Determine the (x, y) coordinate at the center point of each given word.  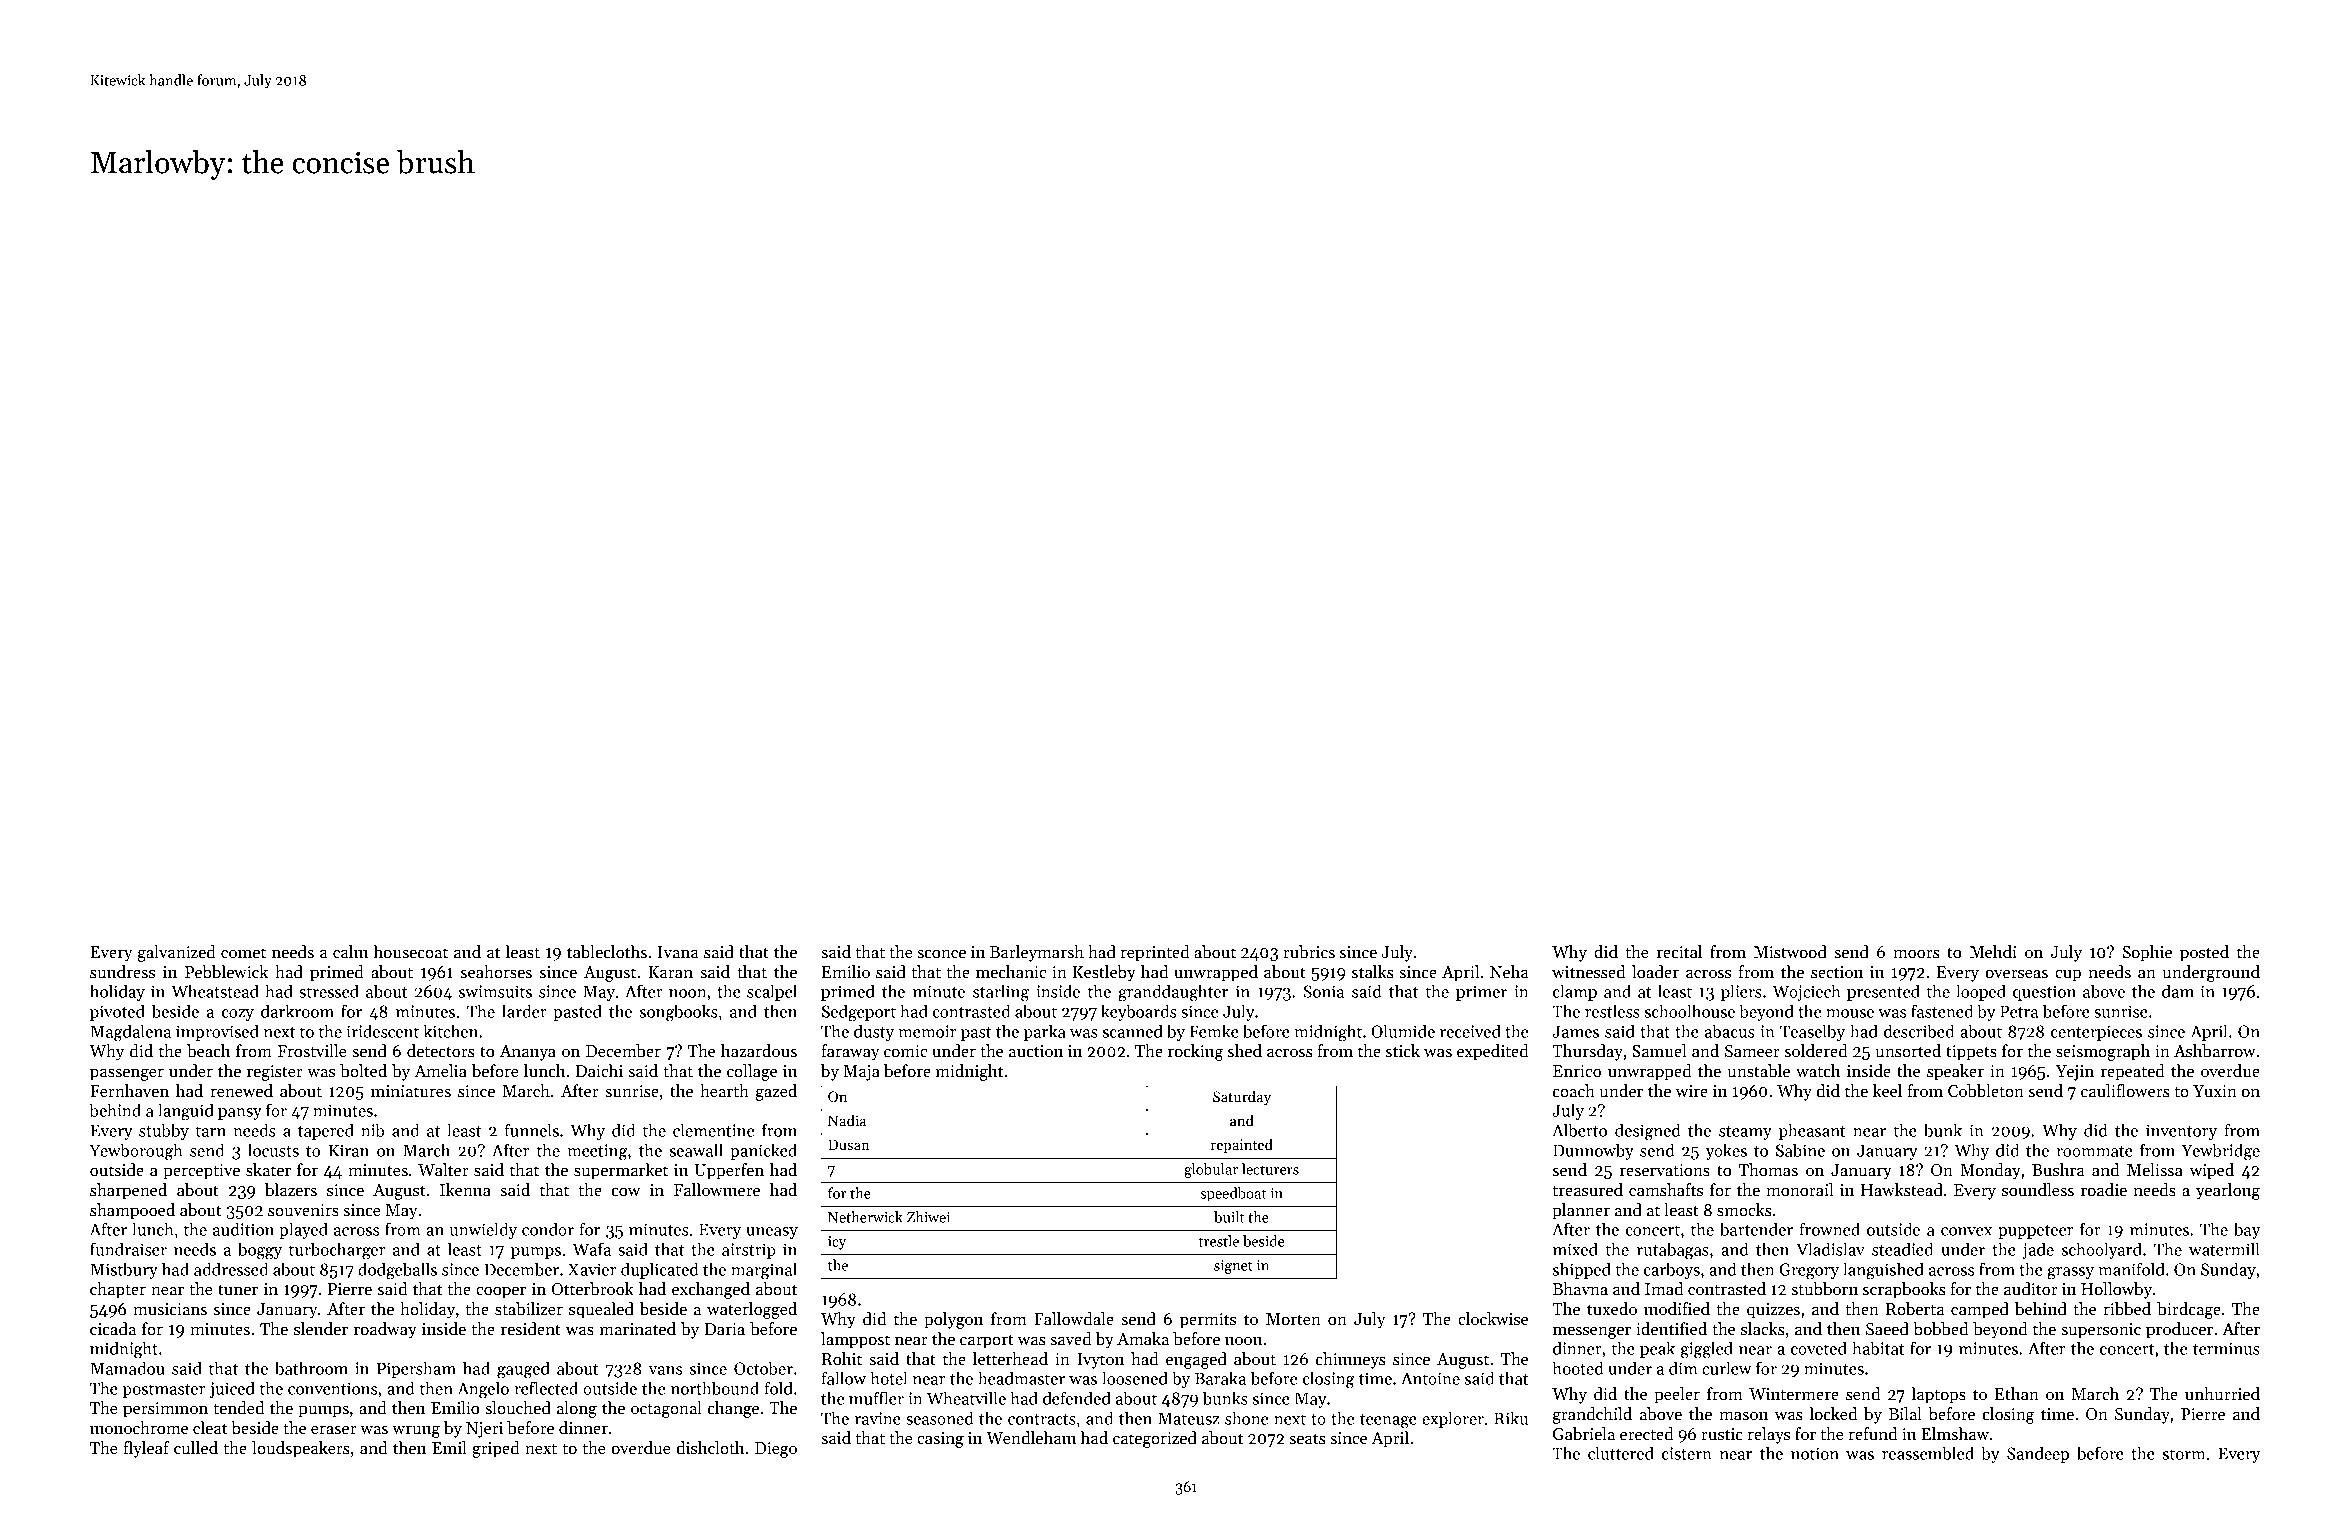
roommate (2094, 1151)
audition (243, 1229)
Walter (443, 1170)
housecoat (411, 952)
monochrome (139, 1428)
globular (1211, 1170)
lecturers (1270, 1169)
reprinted (1155, 953)
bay (2247, 1230)
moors (1916, 954)
